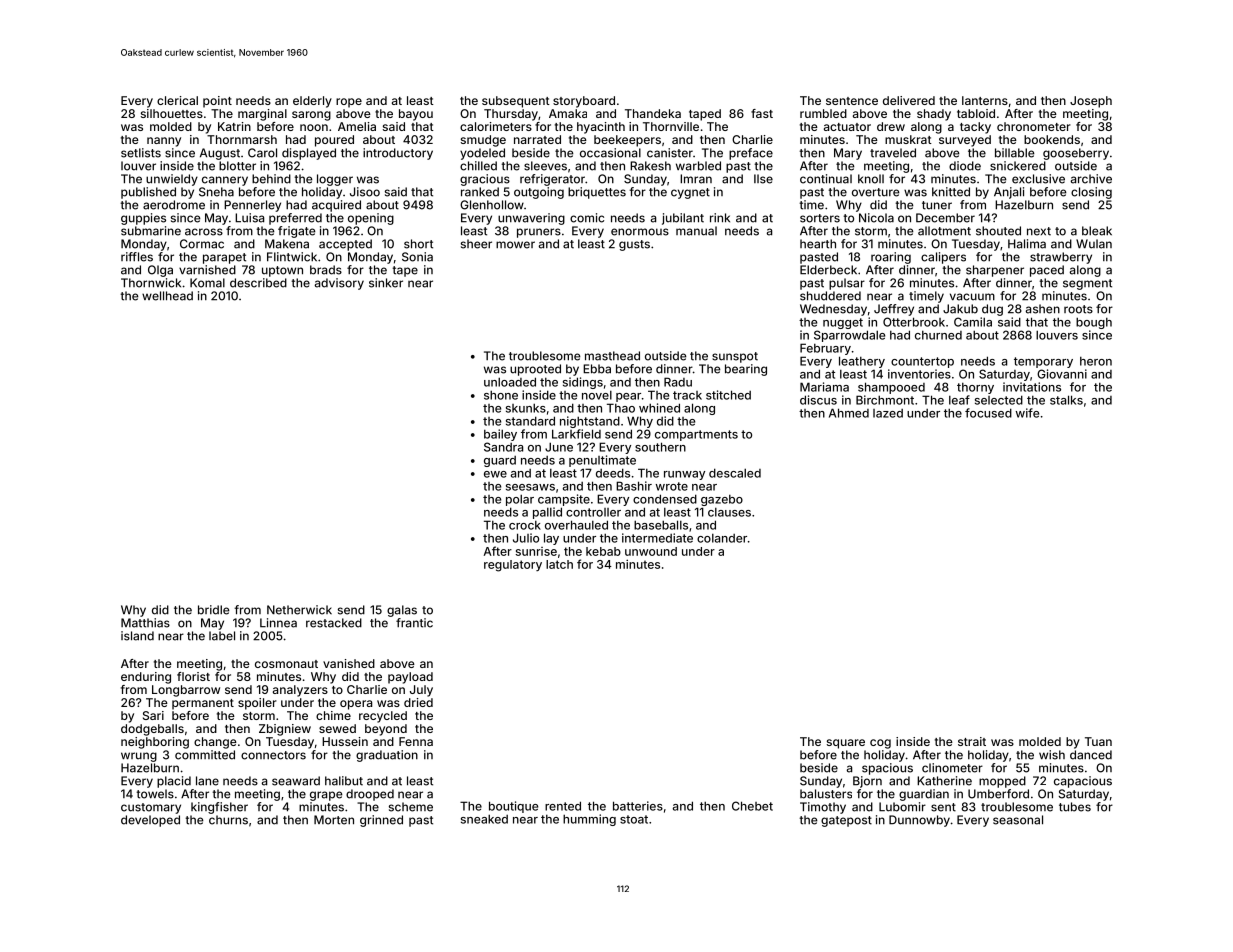 The image size is (1233, 952). What do you see at coordinates (722, 538) in the page?
I see `colander` at bounding box center [722, 538].
